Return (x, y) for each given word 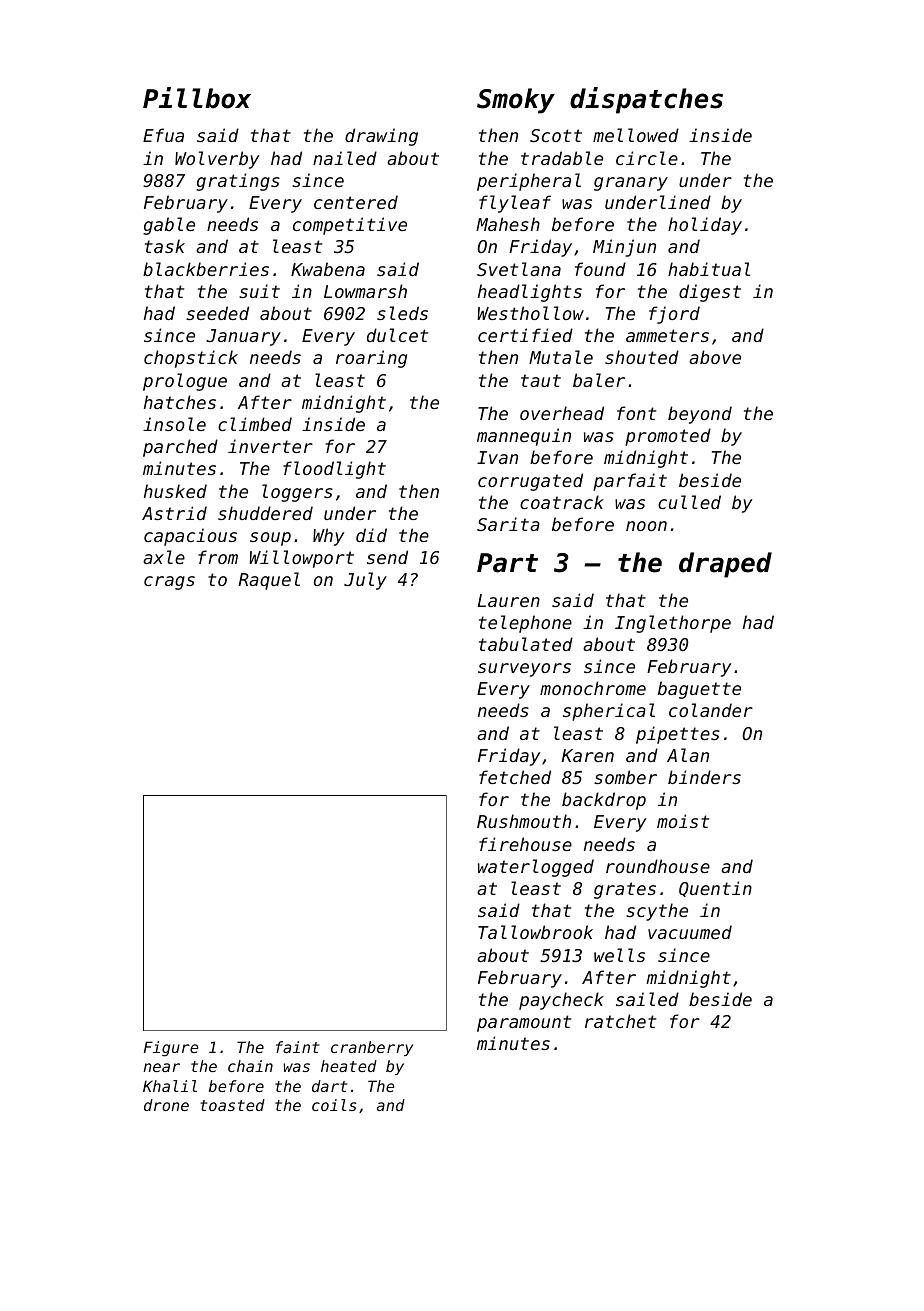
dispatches (646, 100)
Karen (588, 755)
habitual (709, 269)
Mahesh (508, 224)
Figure (171, 1049)
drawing (381, 137)
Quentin (715, 889)
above (715, 357)
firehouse (525, 844)
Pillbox (197, 98)
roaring (371, 359)
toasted (232, 1105)
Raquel (269, 581)
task (165, 246)
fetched (515, 777)
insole (174, 424)
